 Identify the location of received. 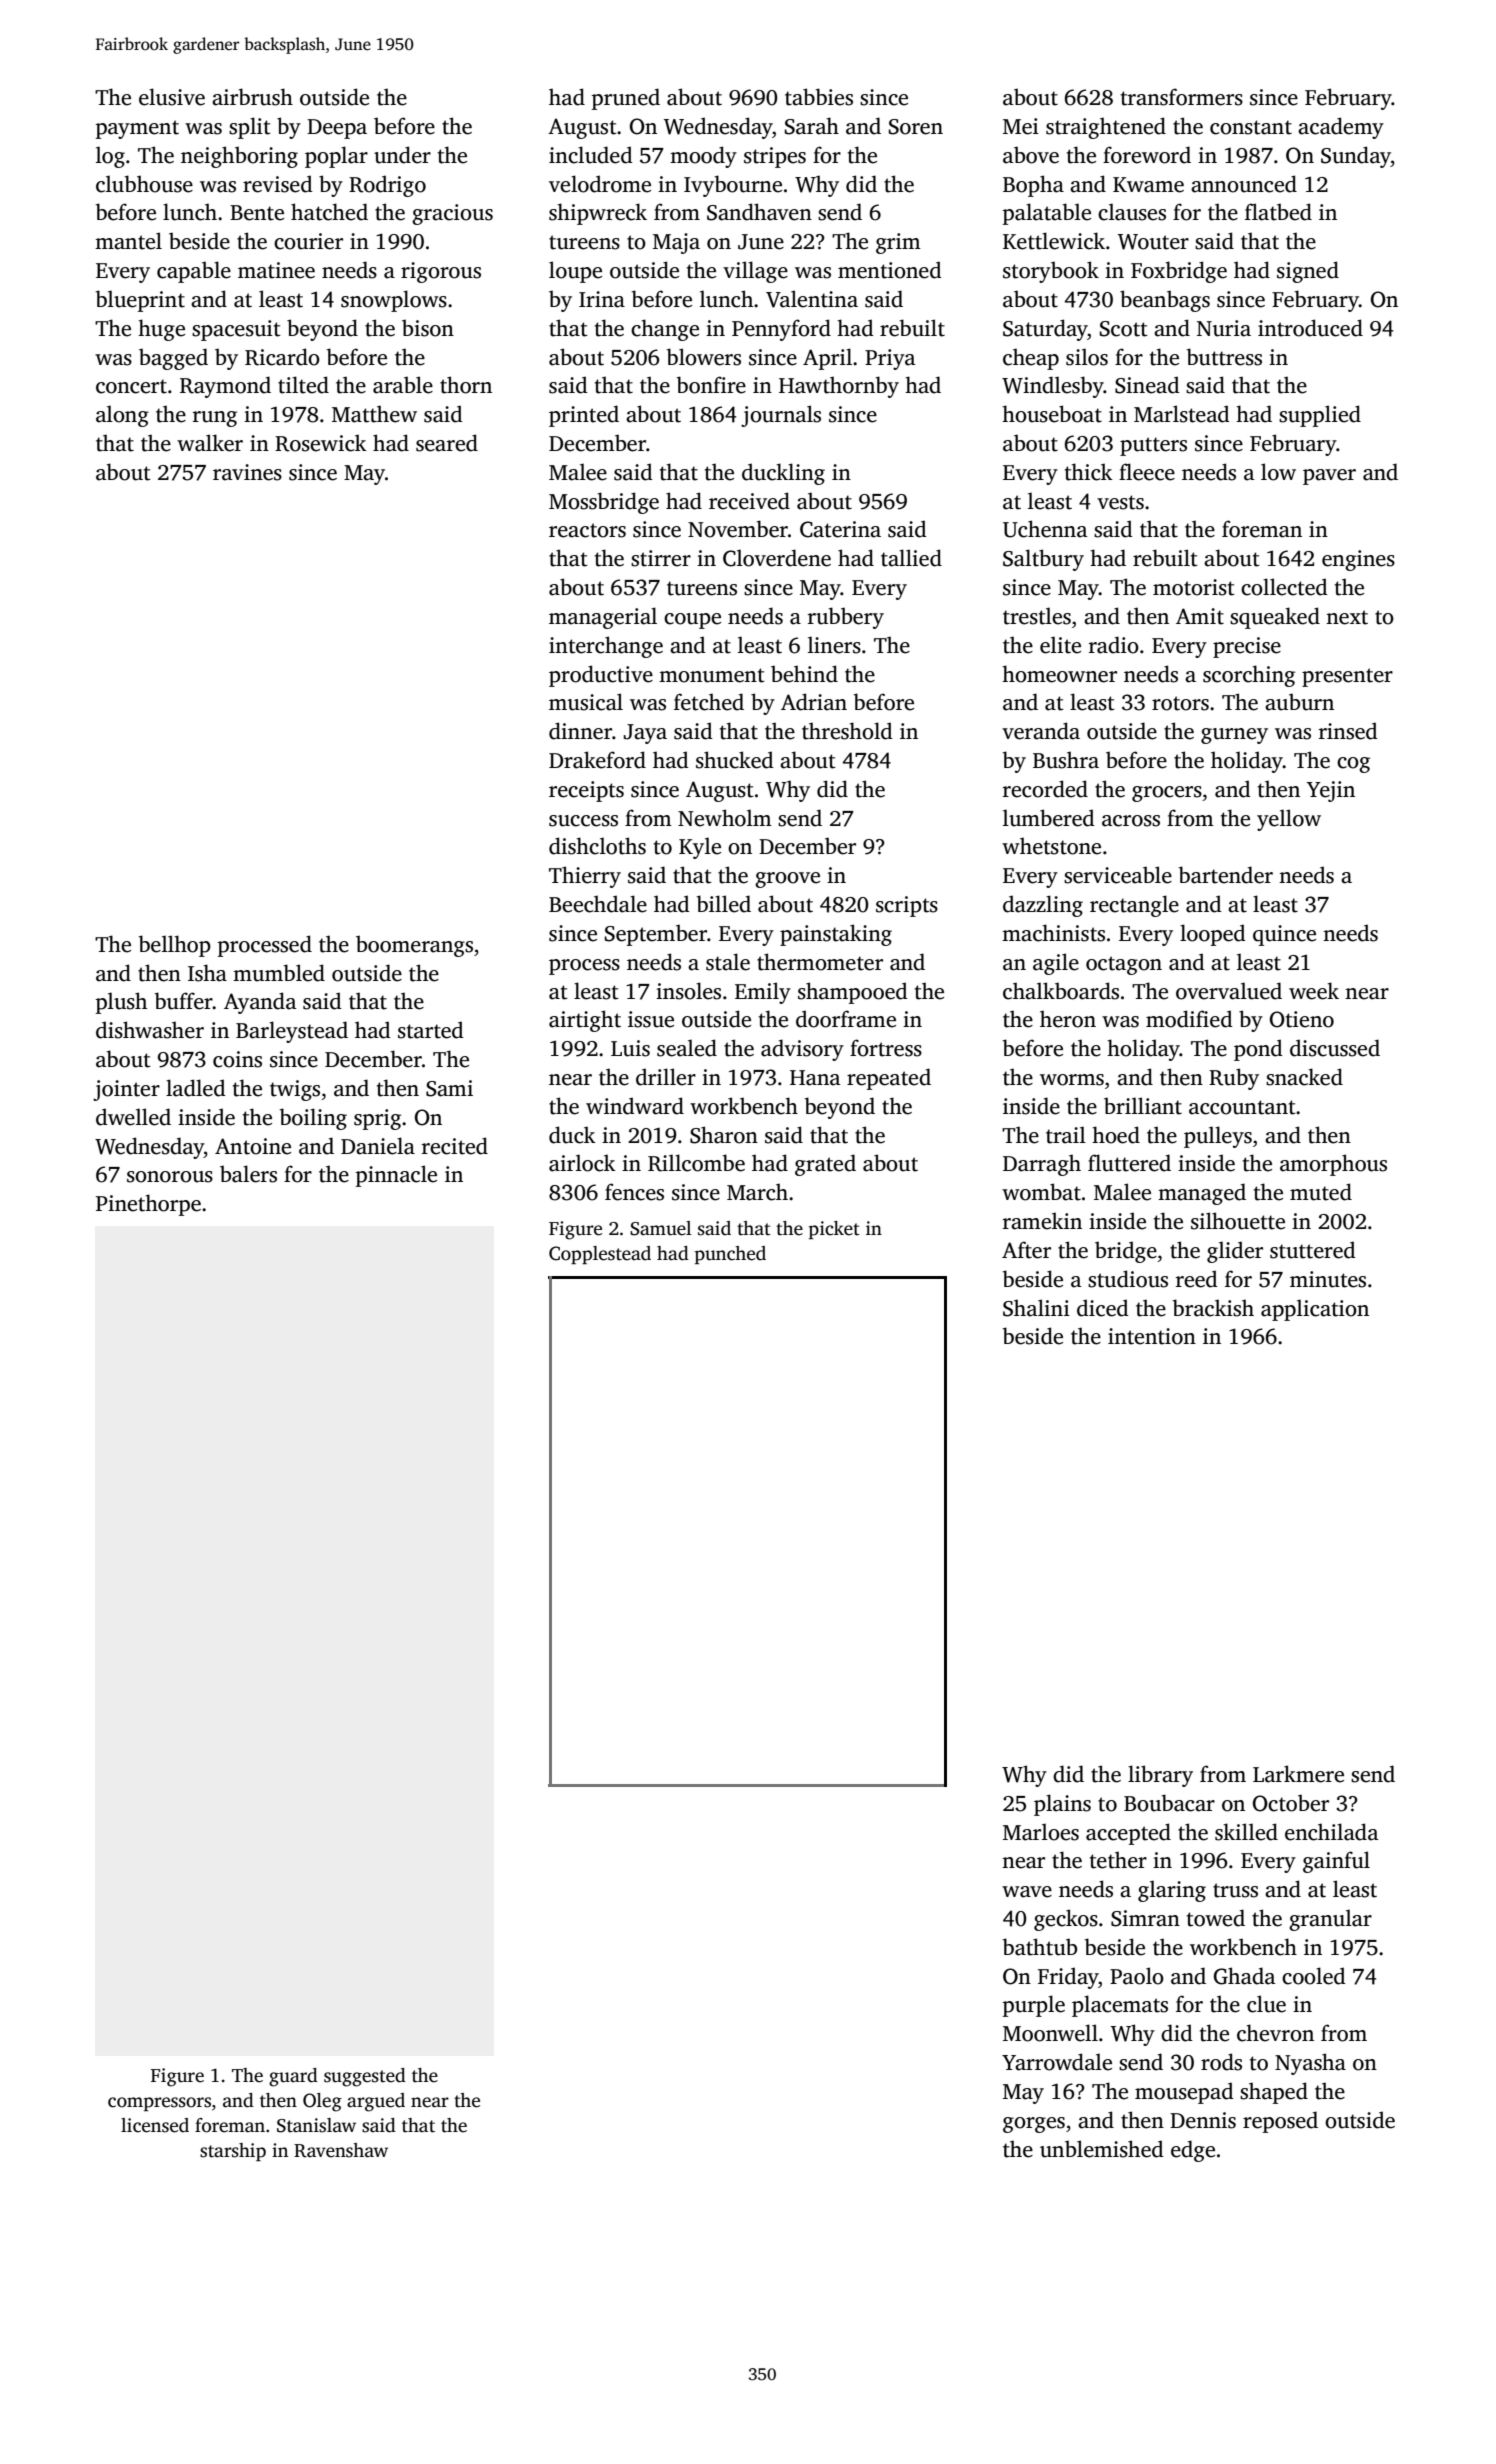
(749, 501).
